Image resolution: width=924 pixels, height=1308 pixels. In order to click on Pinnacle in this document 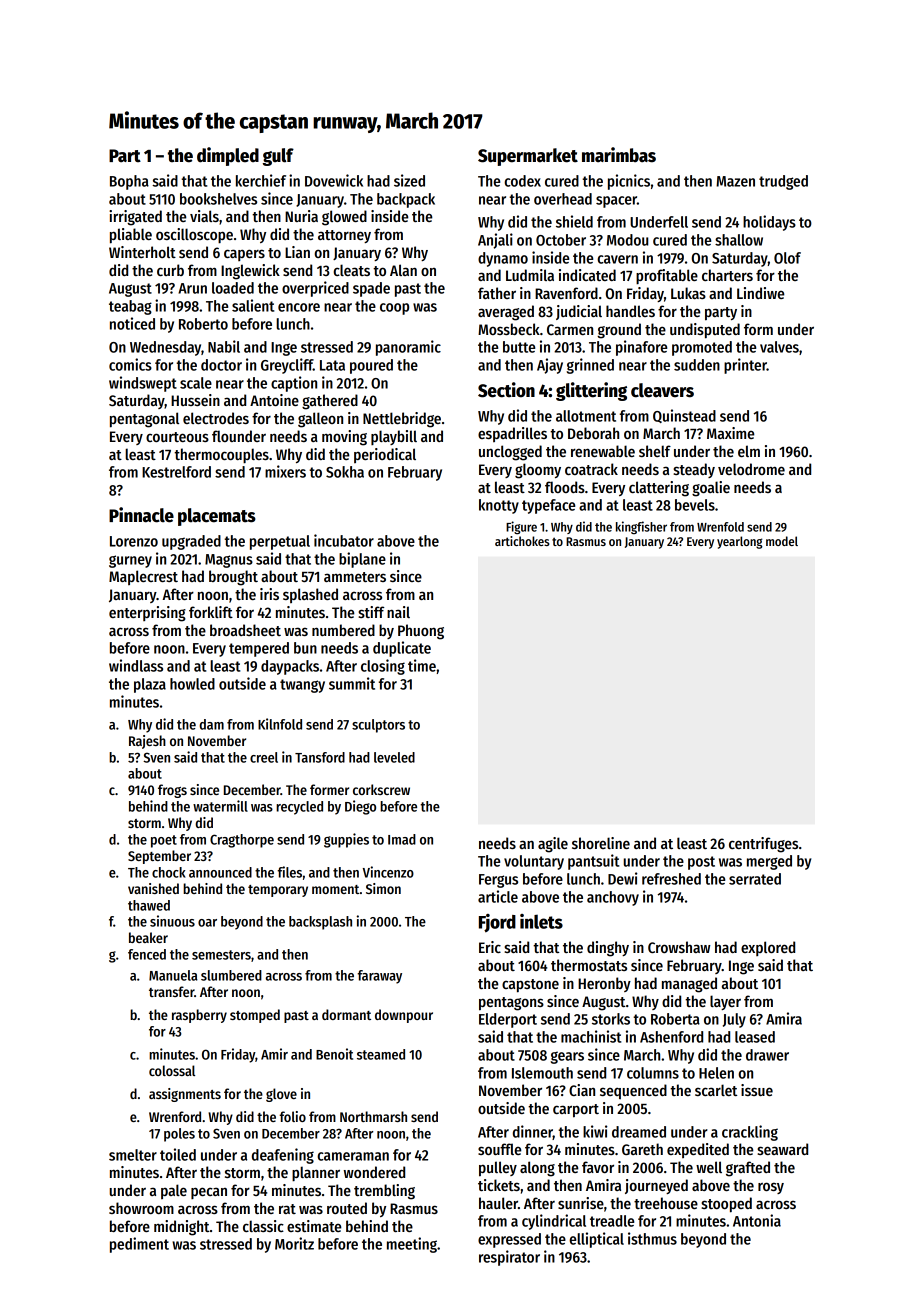, I will do `click(141, 515)`.
